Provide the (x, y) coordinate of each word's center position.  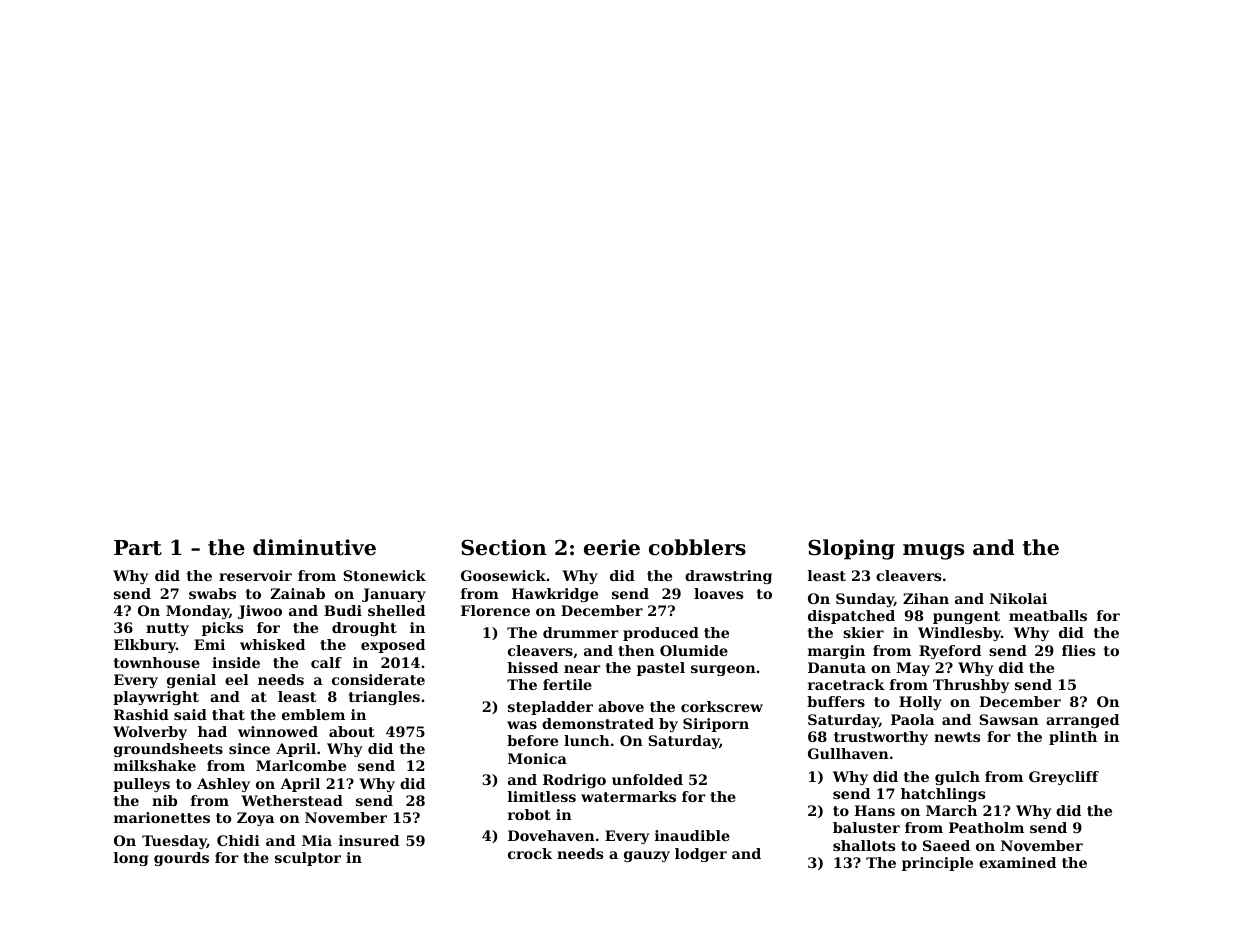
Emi (209, 644)
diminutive (314, 547)
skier (863, 632)
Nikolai (1018, 598)
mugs (933, 552)
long (131, 859)
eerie (612, 547)
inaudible (692, 835)
